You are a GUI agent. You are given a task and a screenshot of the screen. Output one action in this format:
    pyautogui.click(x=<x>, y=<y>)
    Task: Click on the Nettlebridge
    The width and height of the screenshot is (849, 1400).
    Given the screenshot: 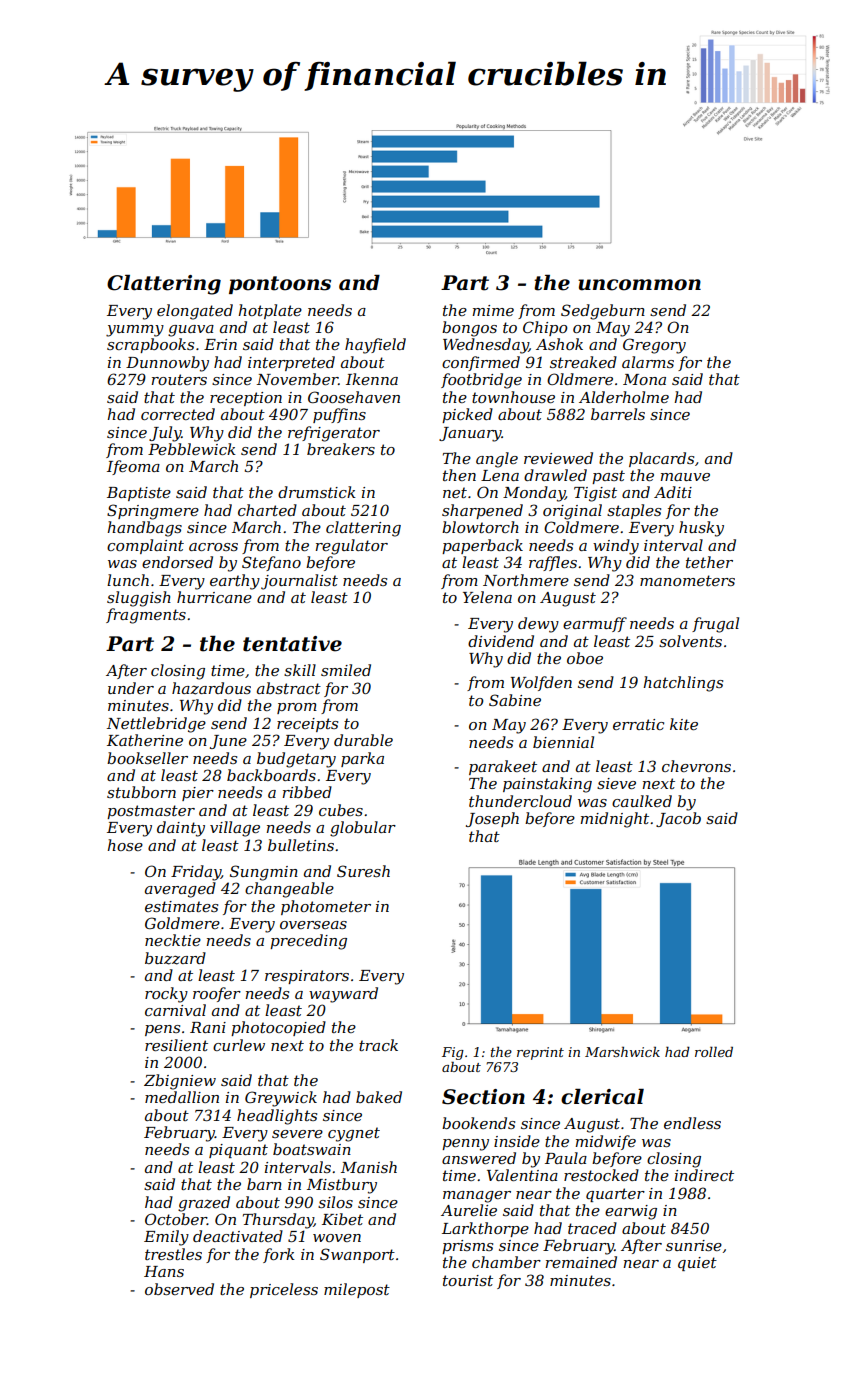 What is the action you would take?
    pyautogui.click(x=156, y=725)
